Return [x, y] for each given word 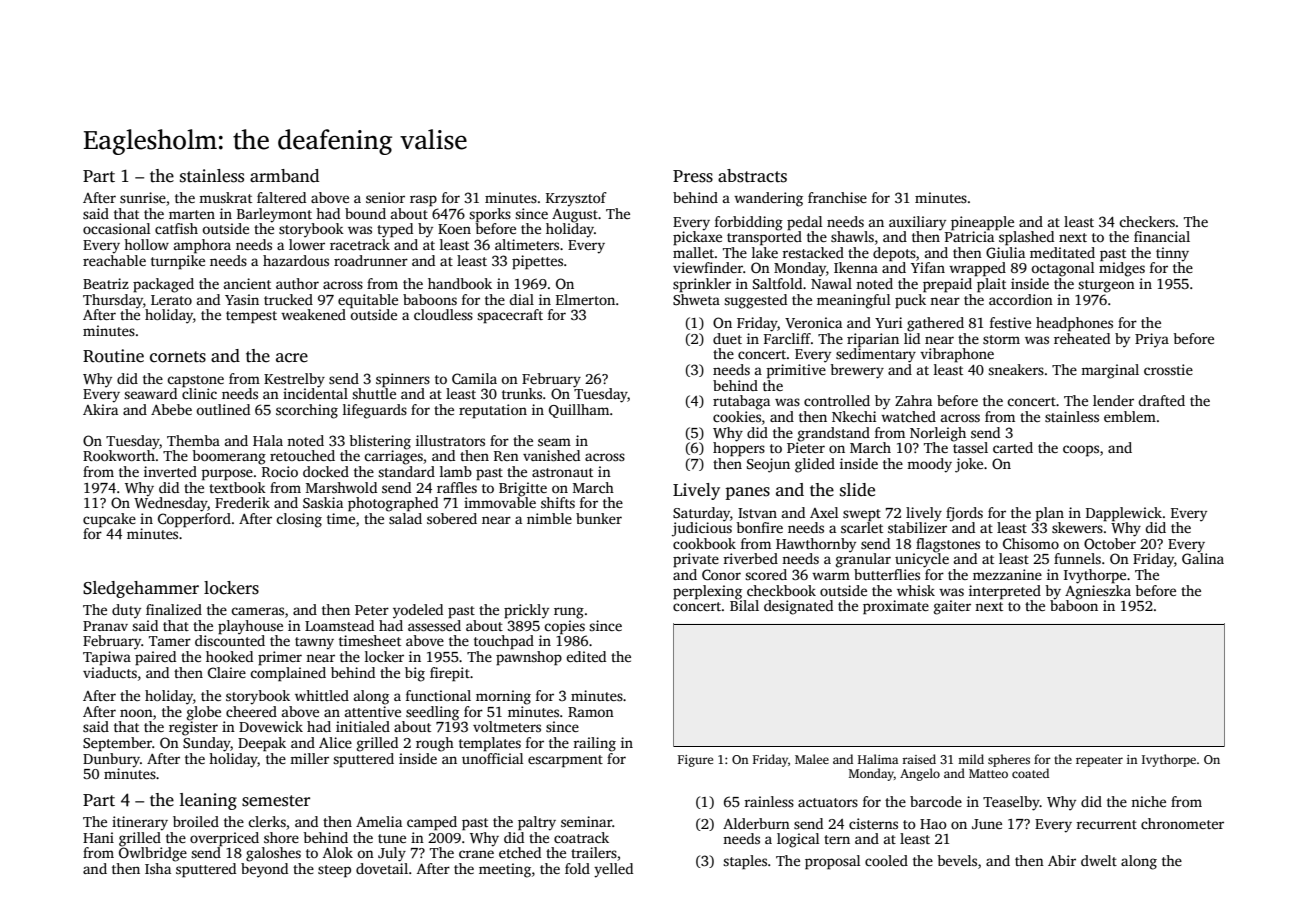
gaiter [952, 607]
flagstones [948, 545]
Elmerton [585, 299]
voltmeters [507, 726]
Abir [1062, 860]
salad [405, 518]
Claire [227, 672]
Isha [158, 868]
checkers [1147, 221]
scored [766, 574]
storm [1001, 339]
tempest [251, 317]
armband [284, 176]
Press [693, 176]
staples [745, 862]
